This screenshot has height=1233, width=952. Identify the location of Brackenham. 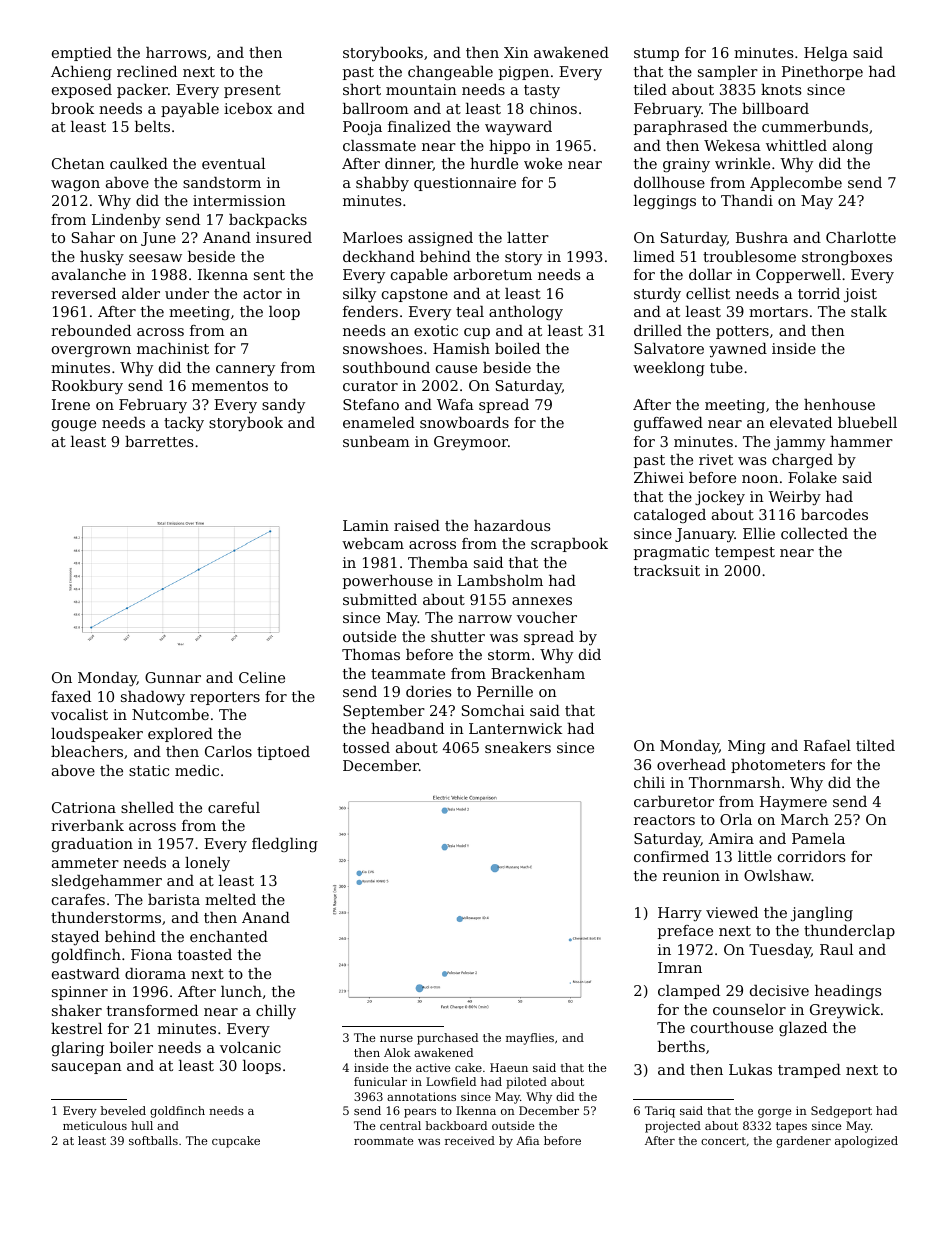
(538, 673).
